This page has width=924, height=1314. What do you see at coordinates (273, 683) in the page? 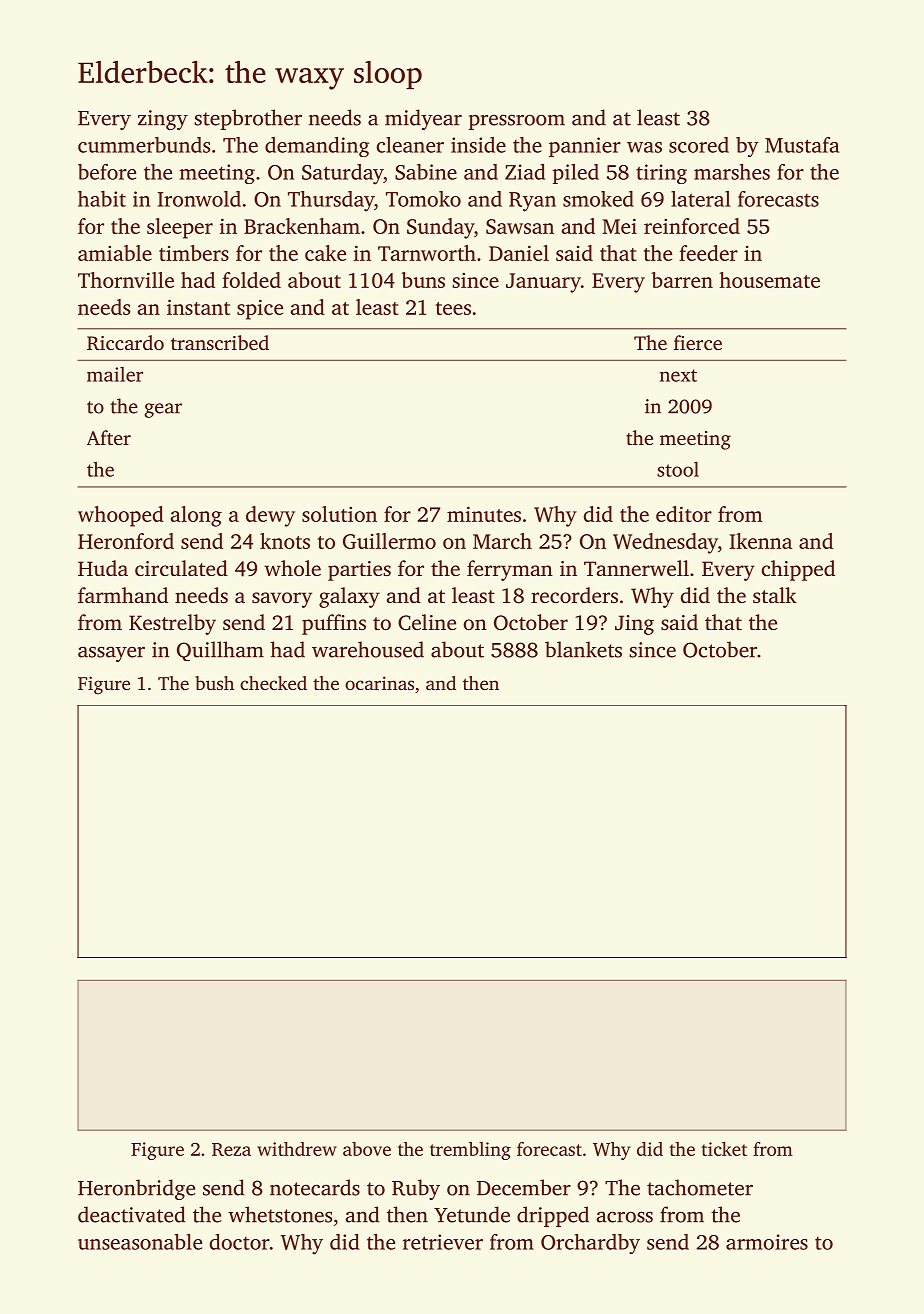
I see `checked` at bounding box center [273, 683].
